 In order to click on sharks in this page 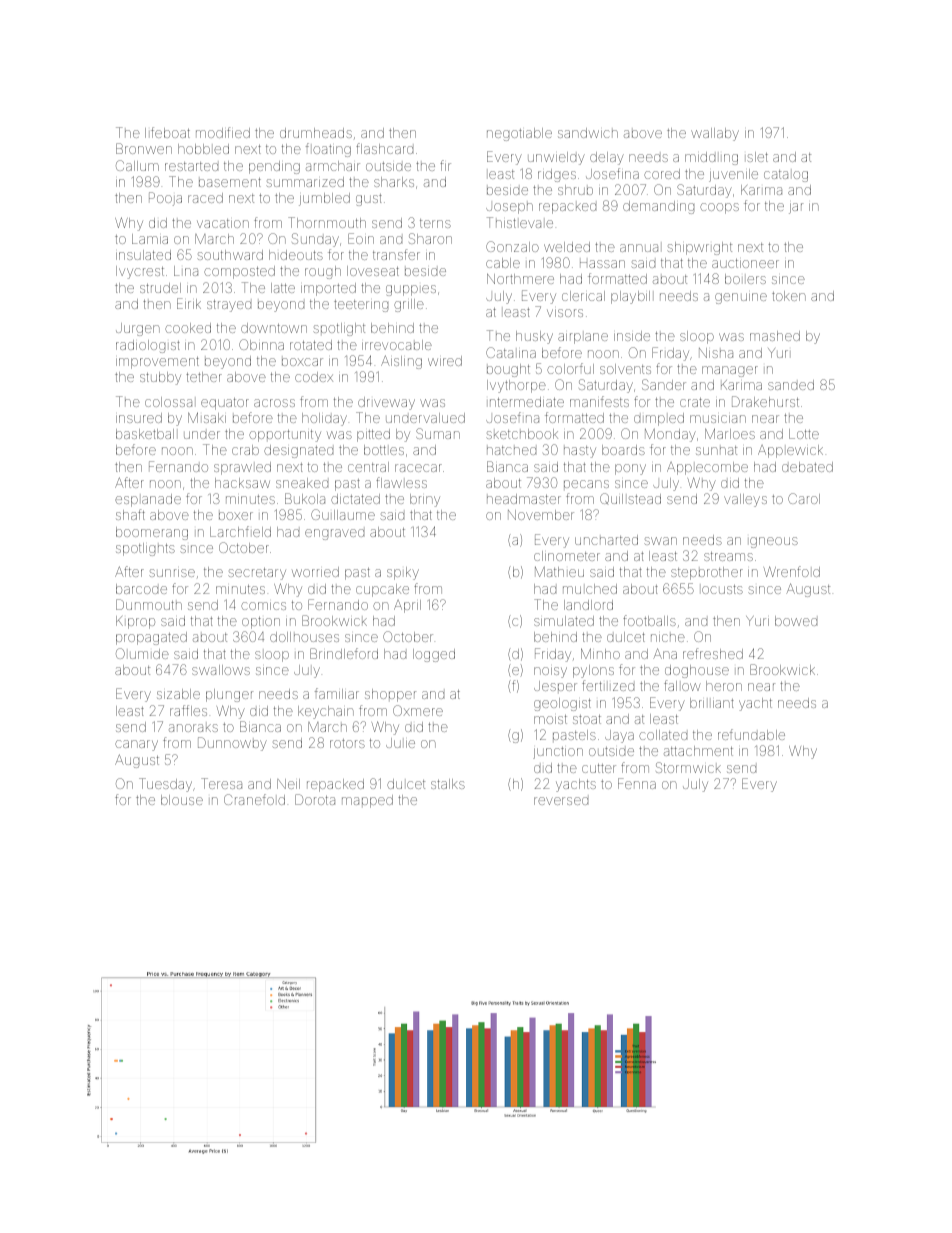, I will do `click(394, 182)`.
